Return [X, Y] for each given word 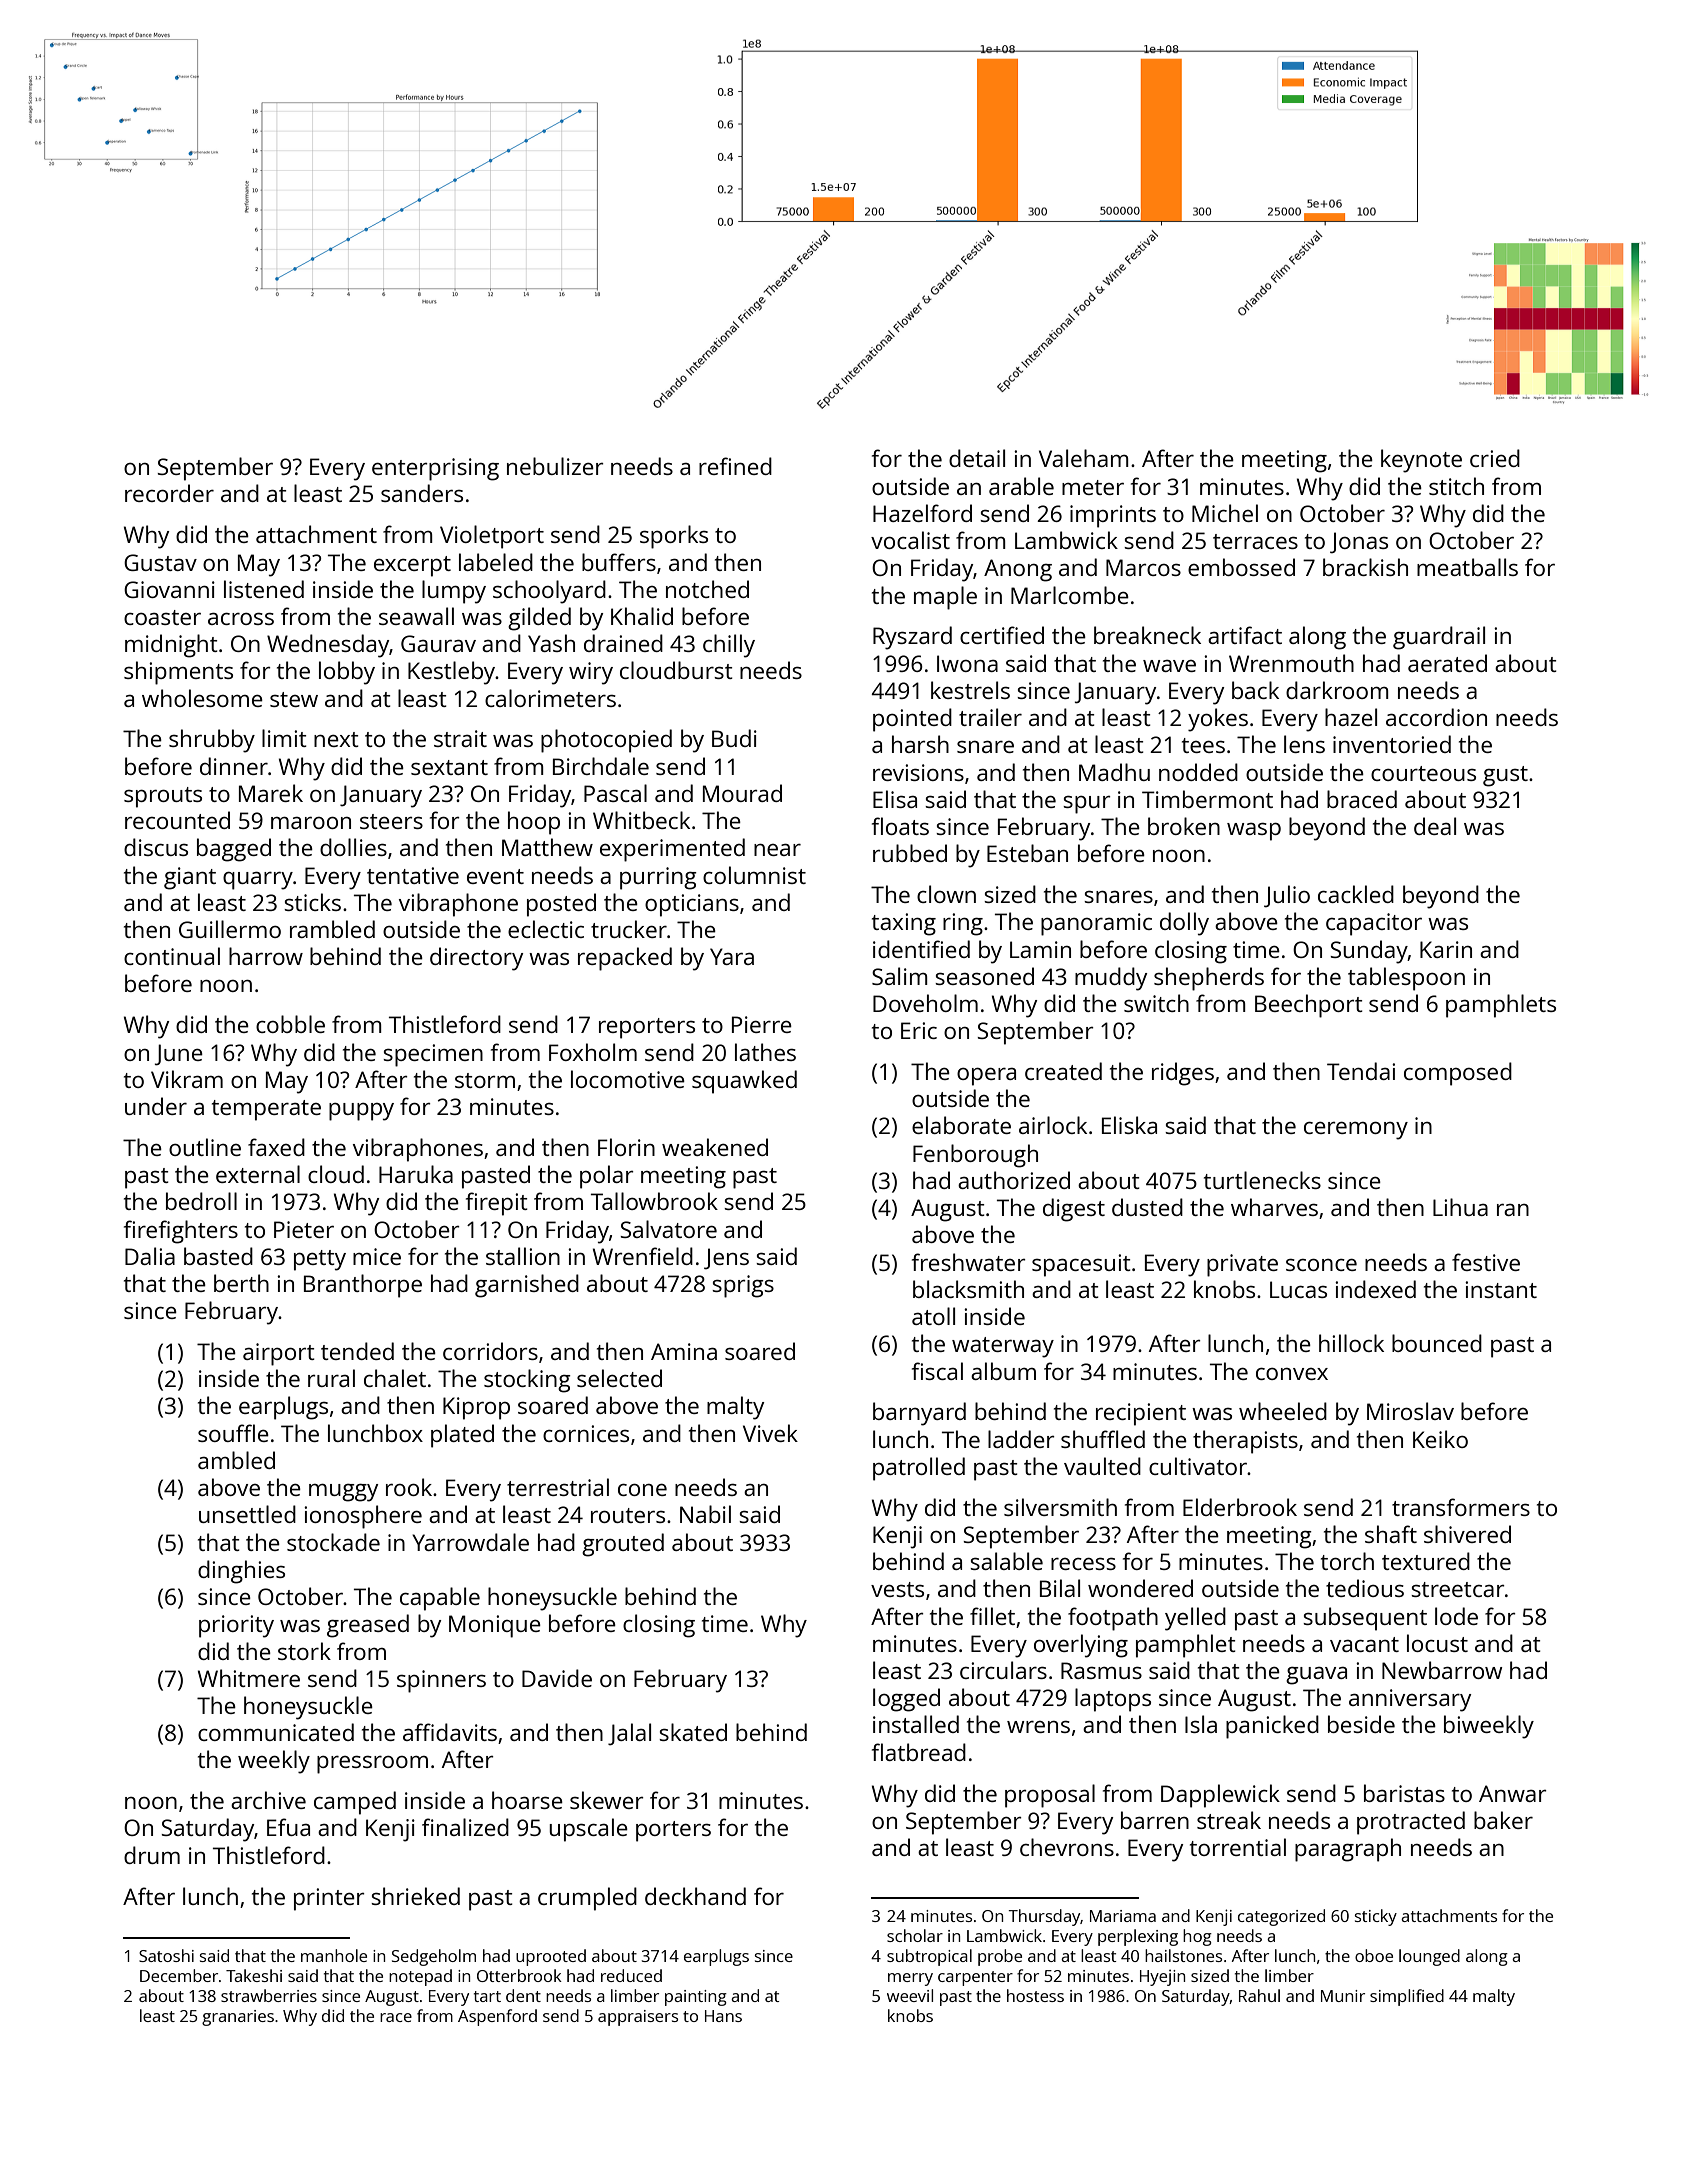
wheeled [1283, 1411]
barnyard [919, 1414]
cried [1495, 458]
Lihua [1460, 1207]
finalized [465, 1827]
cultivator [1198, 1466]
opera [986, 1077]
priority [236, 1626]
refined [735, 466]
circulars [1003, 1670]
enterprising [435, 469]
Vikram [187, 1079]
